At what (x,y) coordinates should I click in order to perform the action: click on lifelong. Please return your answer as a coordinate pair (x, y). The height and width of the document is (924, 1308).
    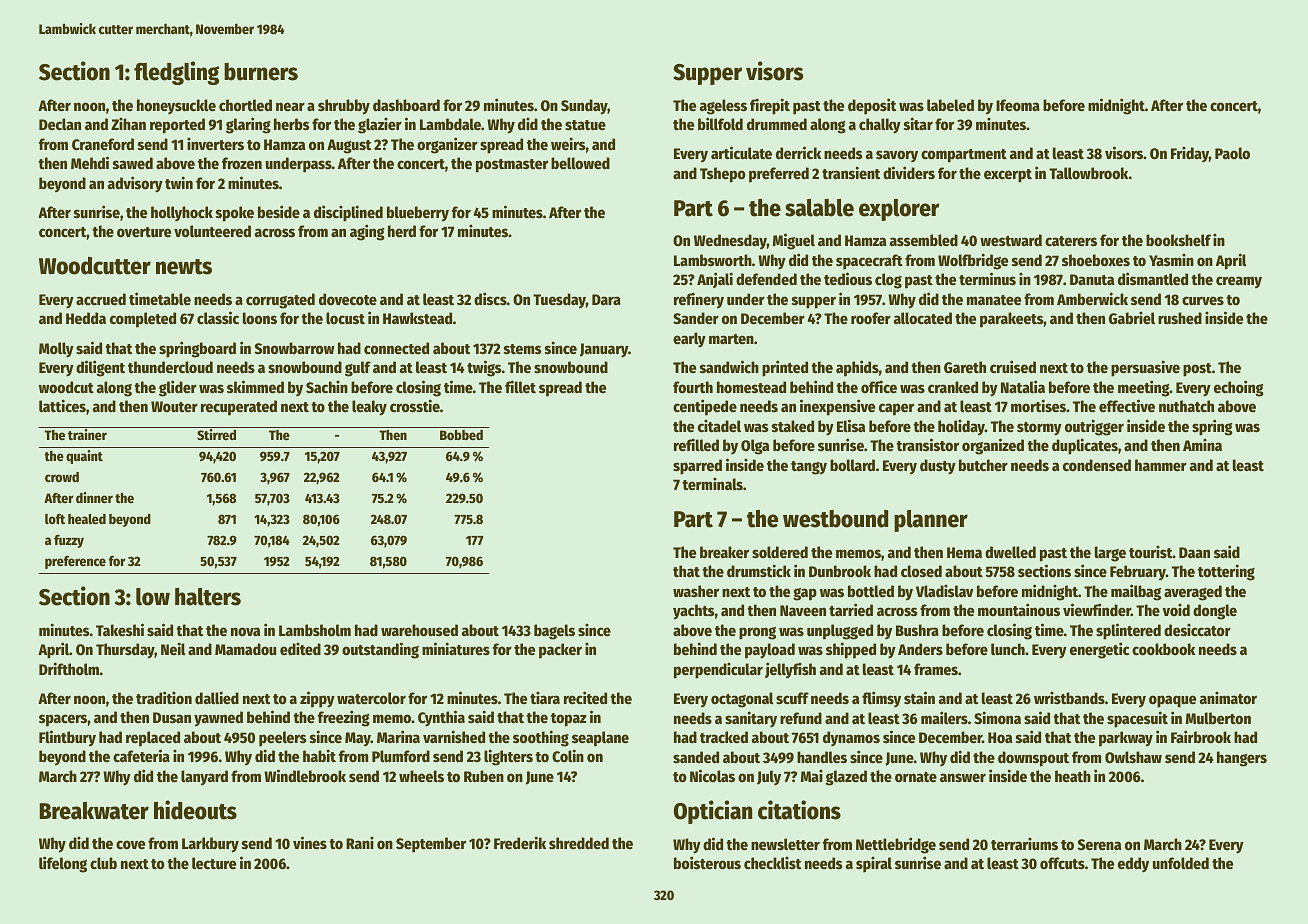
    Looking at the image, I should click on (63, 864).
